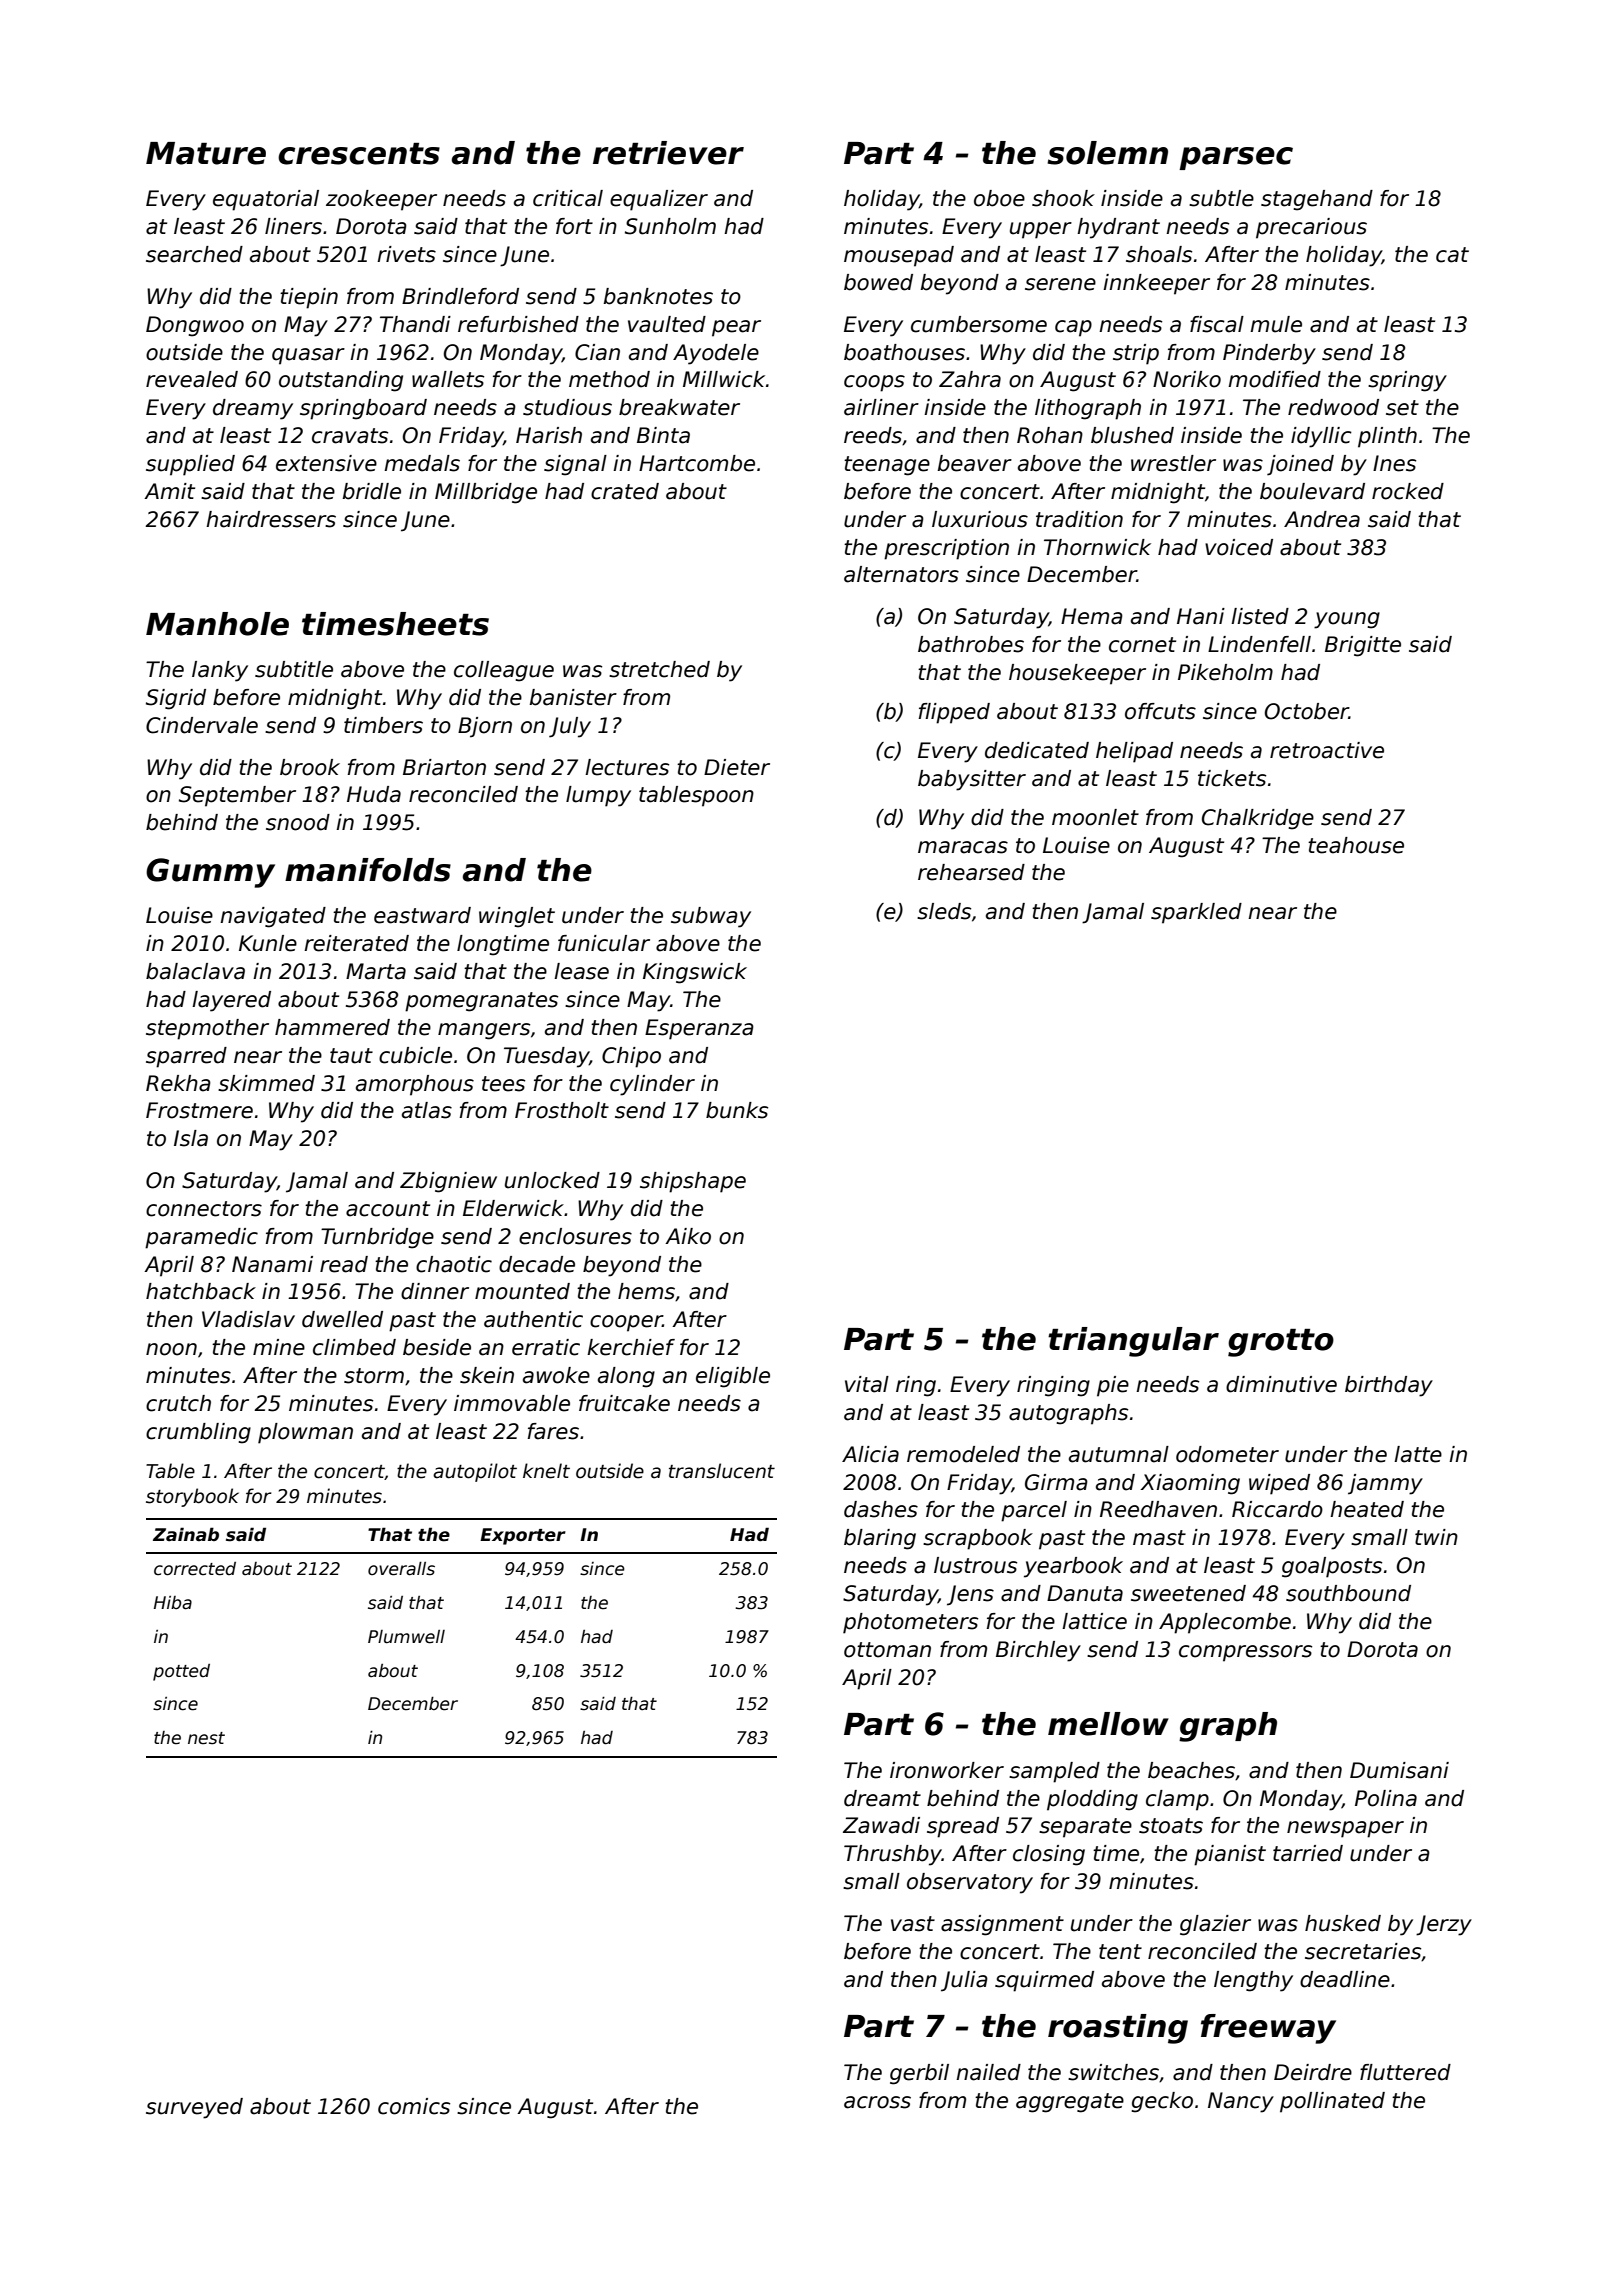 This screenshot has height=2292, width=1620. Describe the element at coordinates (1158, 1509) in the screenshot. I see `Reedhaven` at that location.
